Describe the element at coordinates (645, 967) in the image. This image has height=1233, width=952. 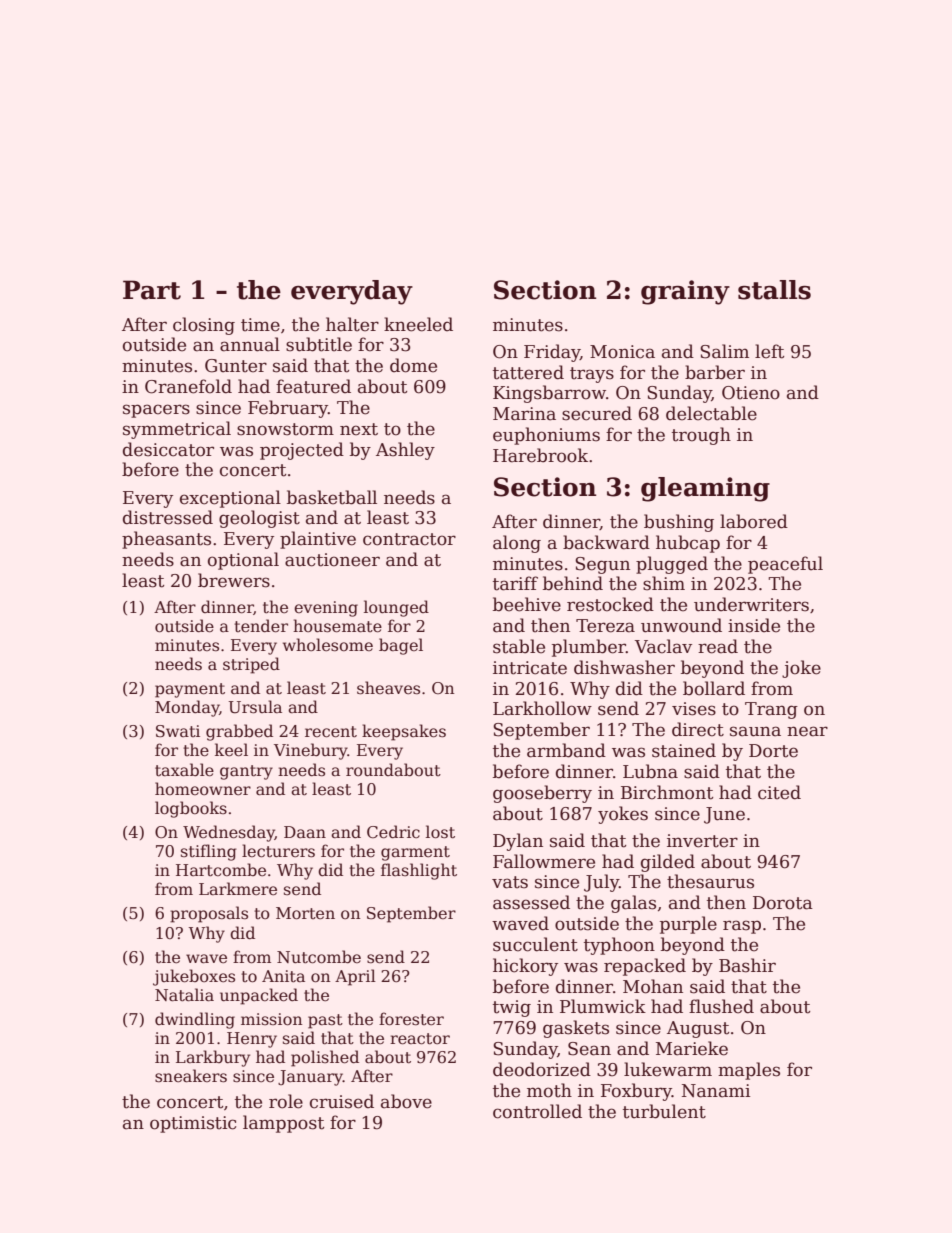
I see `repacked` at that location.
